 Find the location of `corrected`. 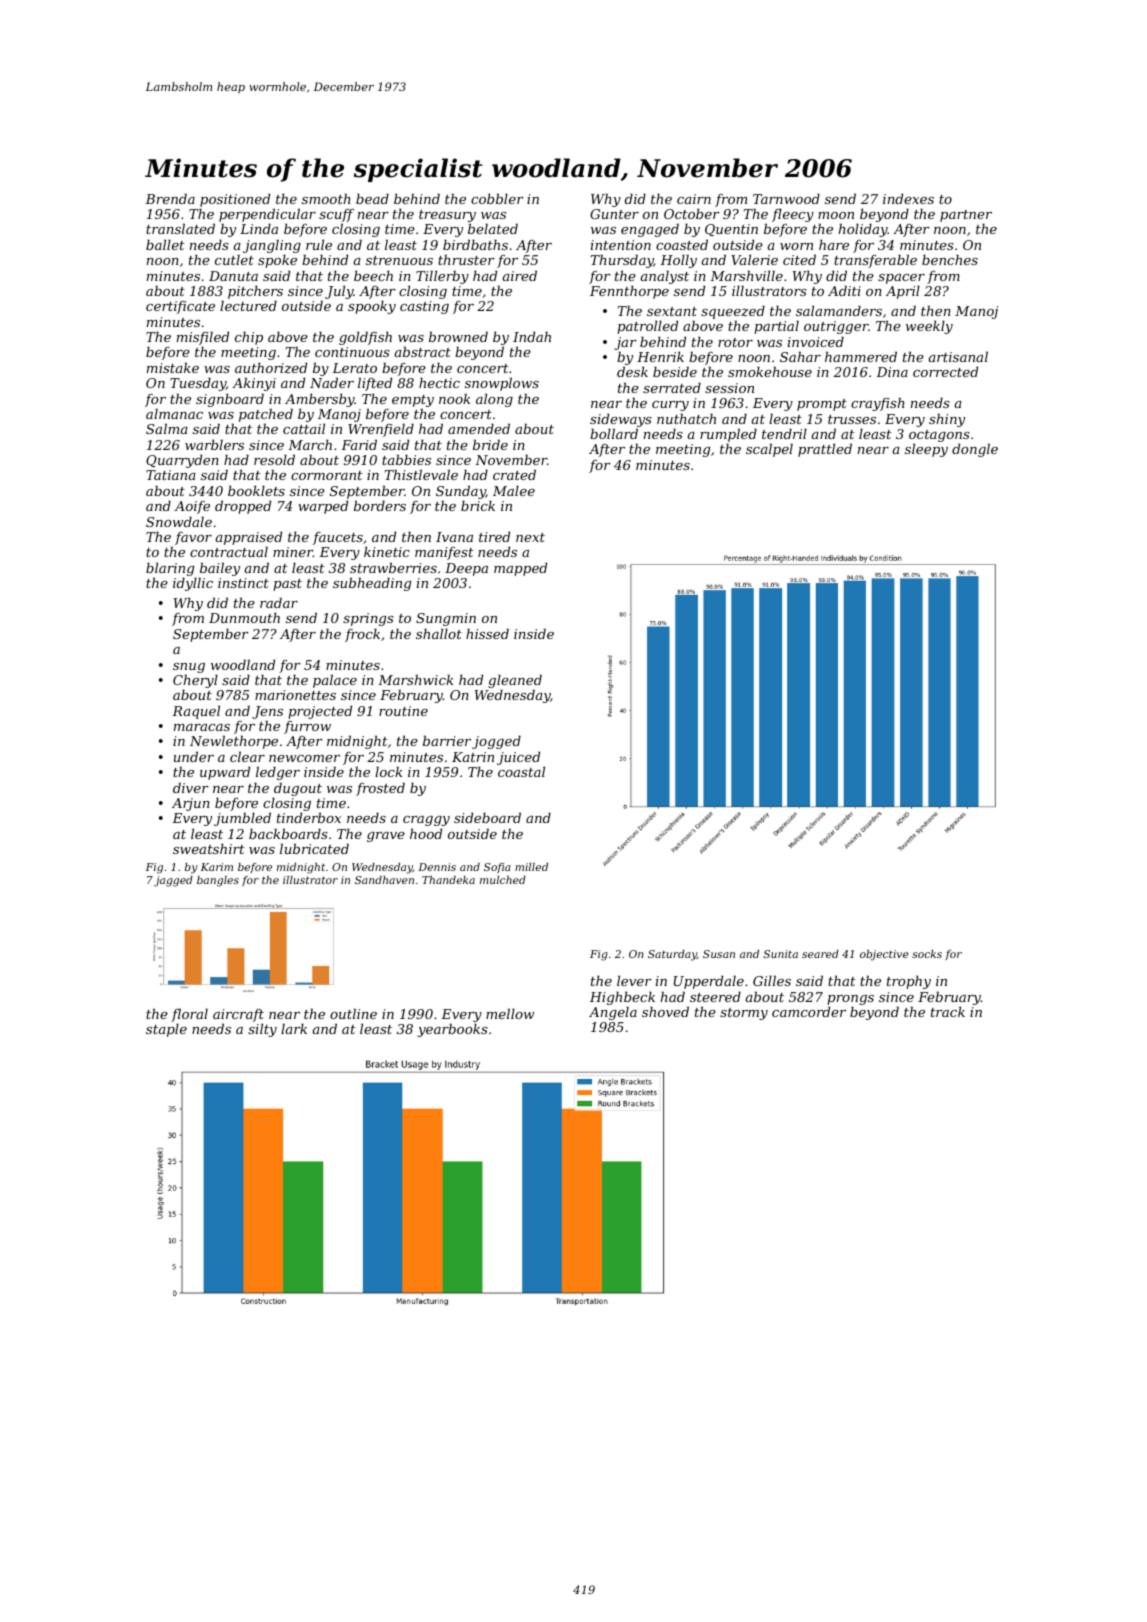

corrected is located at coordinates (945, 371).
